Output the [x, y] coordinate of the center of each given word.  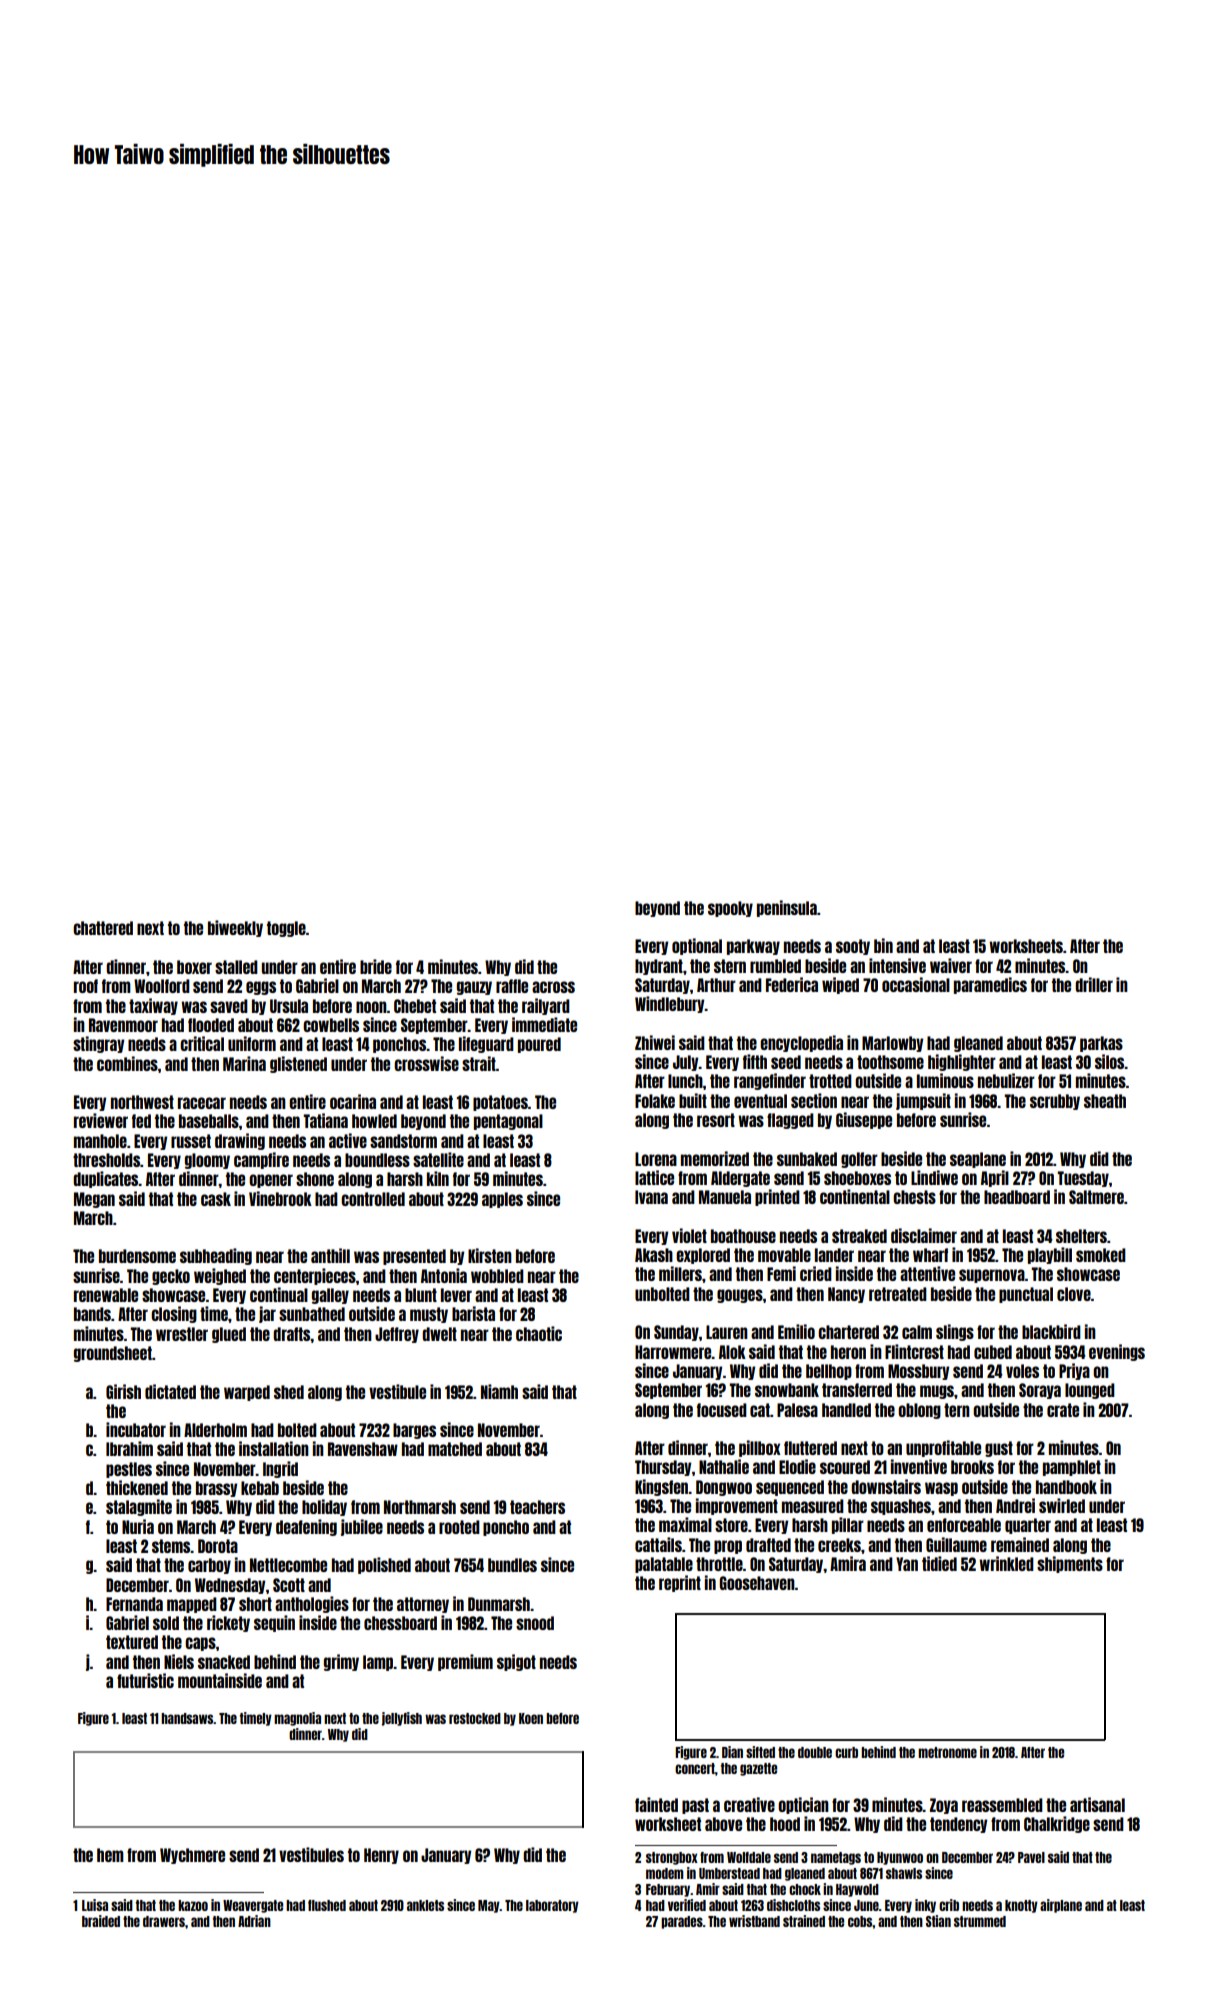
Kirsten [490, 1255]
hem [110, 1855]
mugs [937, 1392]
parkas [1101, 1044]
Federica [792, 984]
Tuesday [1083, 1179]
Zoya [944, 1806]
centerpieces [315, 1276]
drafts [292, 1334]
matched [455, 1449]
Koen [531, 1718]
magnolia [297, 1719]
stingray [98, 1044]
